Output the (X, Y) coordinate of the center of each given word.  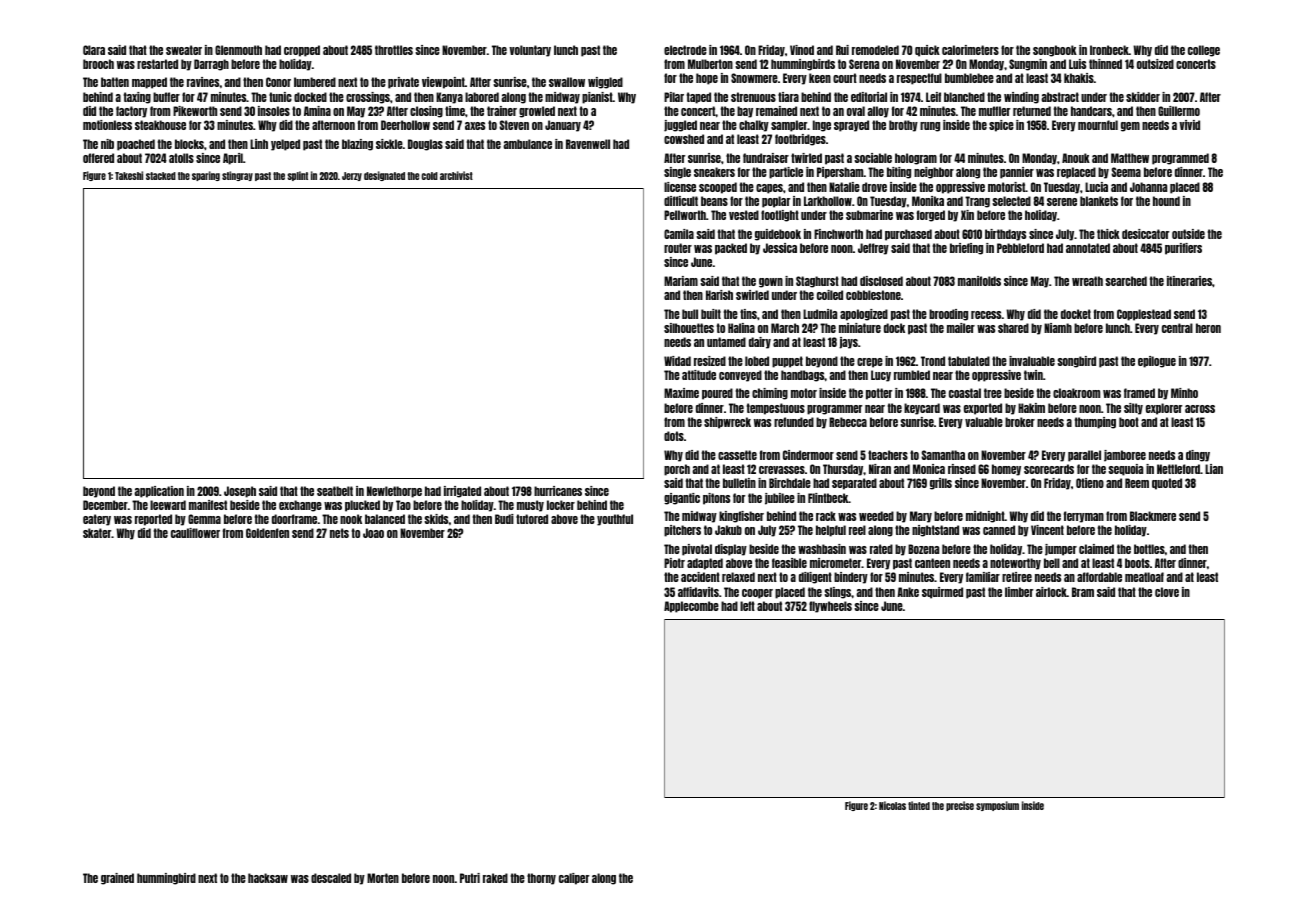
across (1200, 409)
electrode (685, 50)
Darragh (211, 65)
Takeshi (129, 175)
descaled (331, 878)
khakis (1079, 78)
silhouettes (689, 328)
